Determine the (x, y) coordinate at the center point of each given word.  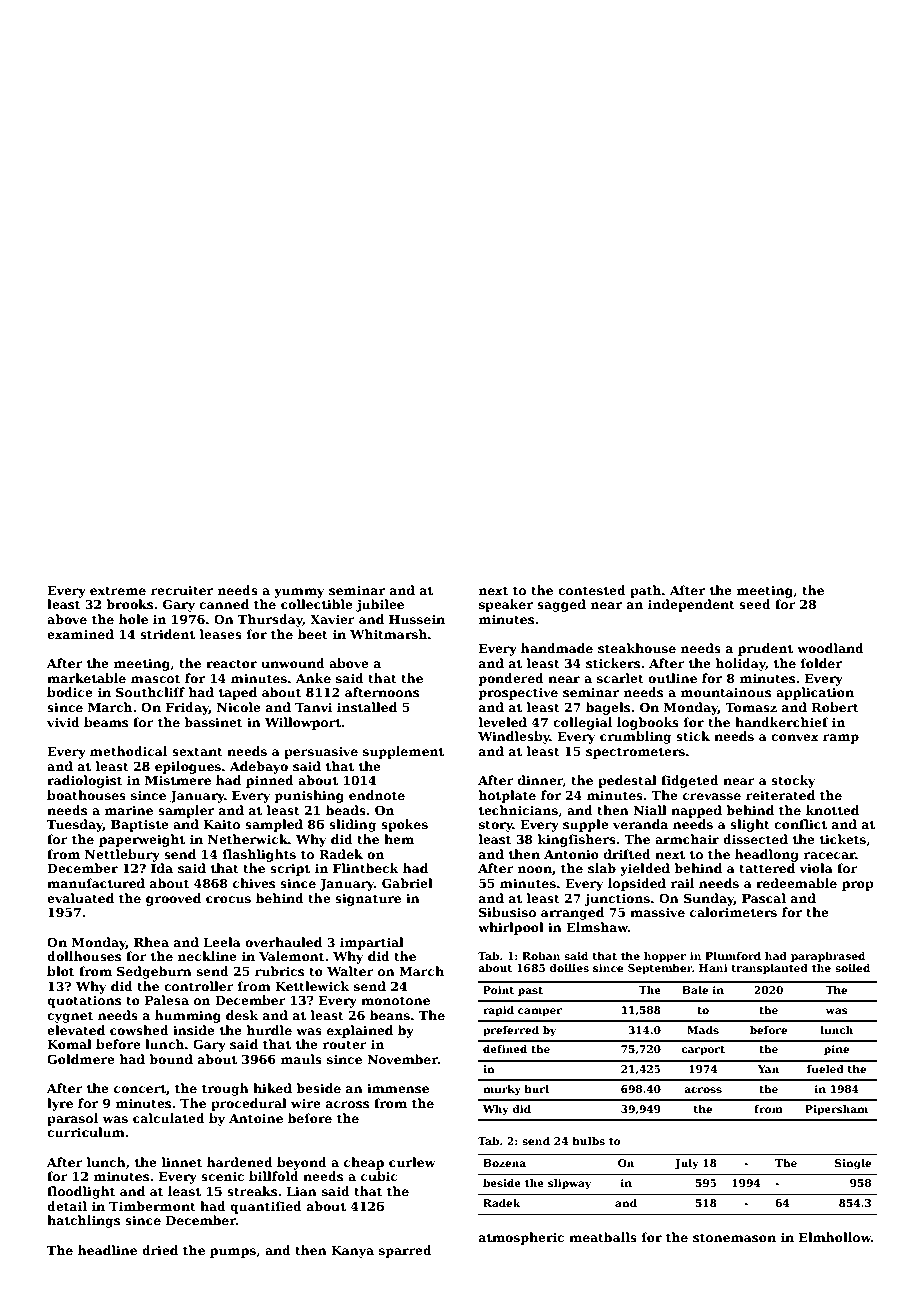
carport (703, 1050)
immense (398, 1088)
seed (755, 604)
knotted (832, 810)
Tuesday (75, 825)
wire (306, 1103)
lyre (60, 1104)
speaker (506, 605)
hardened (240, 1162)
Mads (703, 1030)
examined (80, 634)
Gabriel (407, 883)
